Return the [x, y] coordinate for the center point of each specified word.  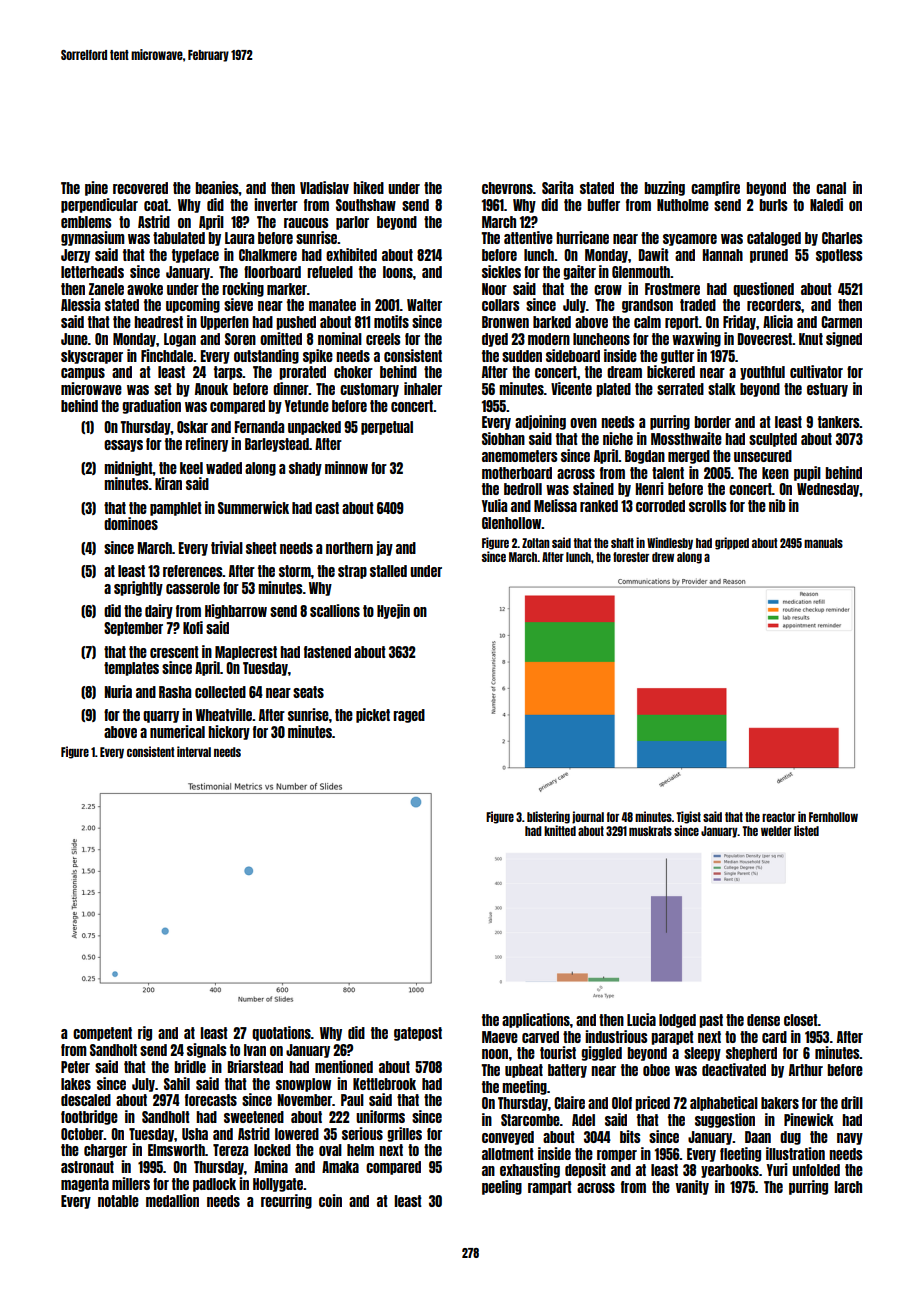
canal [831, 188]
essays [123, 446]
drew [663, 557]
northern [349, 548]
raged [409, 716]
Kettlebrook [384, 1084]
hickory [229, 732]
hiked [368, 187]
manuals [823, 543]
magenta [85, 1185]
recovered [140, 188]
